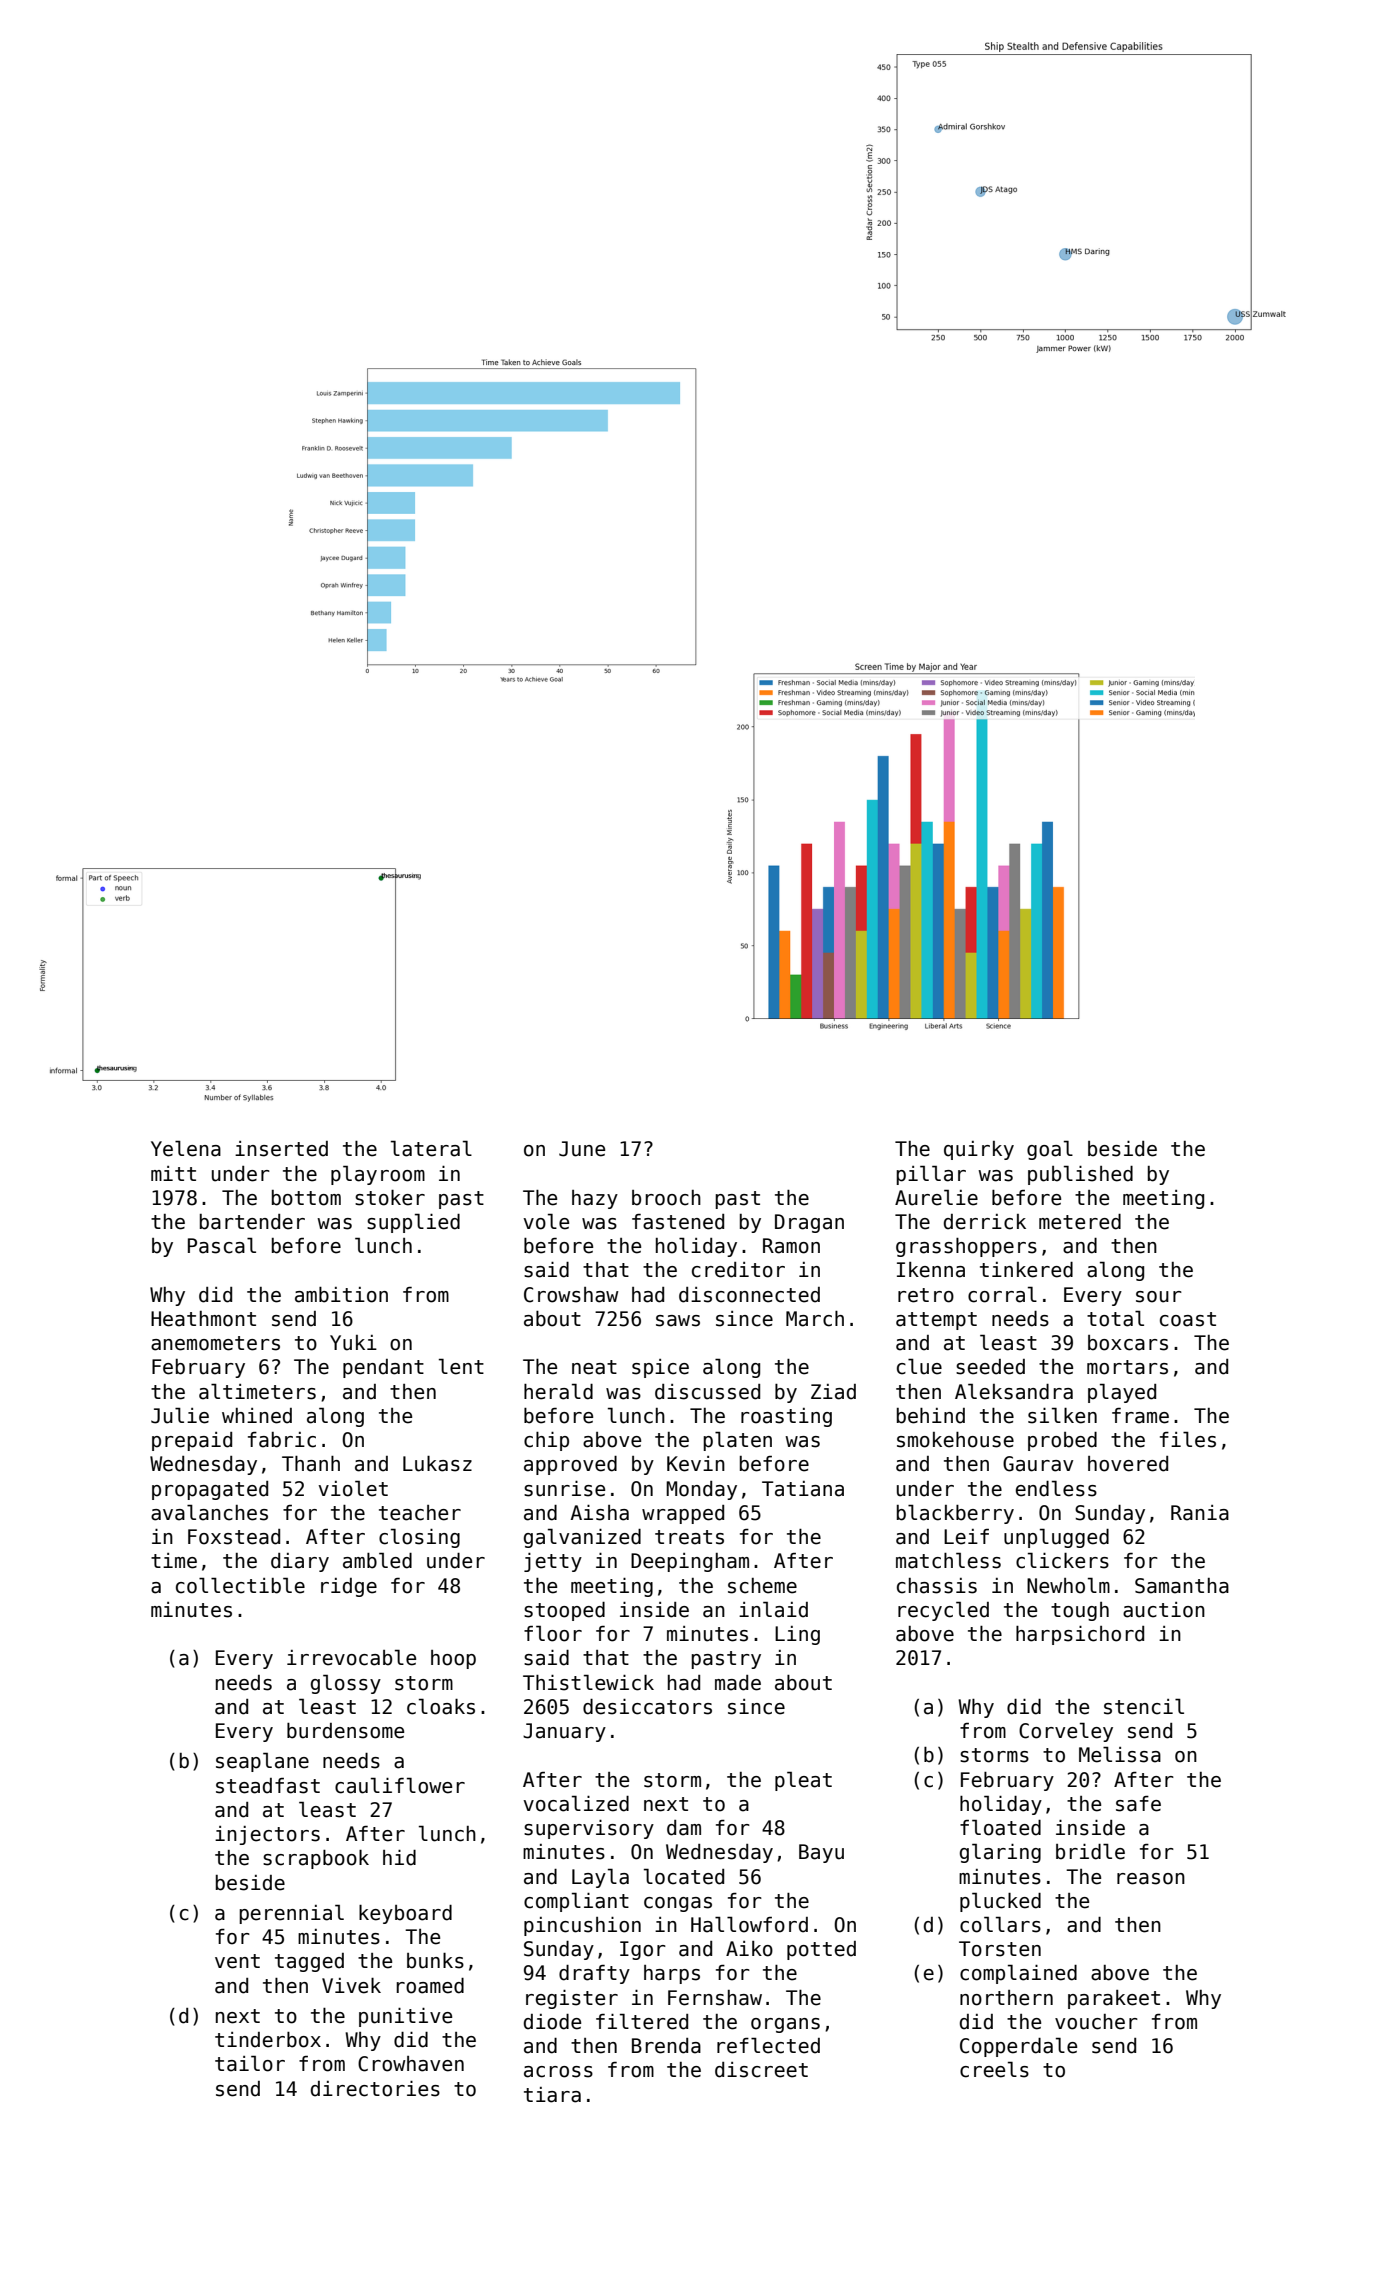 The height and width of the document is (2289, 1390). Describe the element at coordinates (979, 1150) in the document. I see `quirky` at that location.
